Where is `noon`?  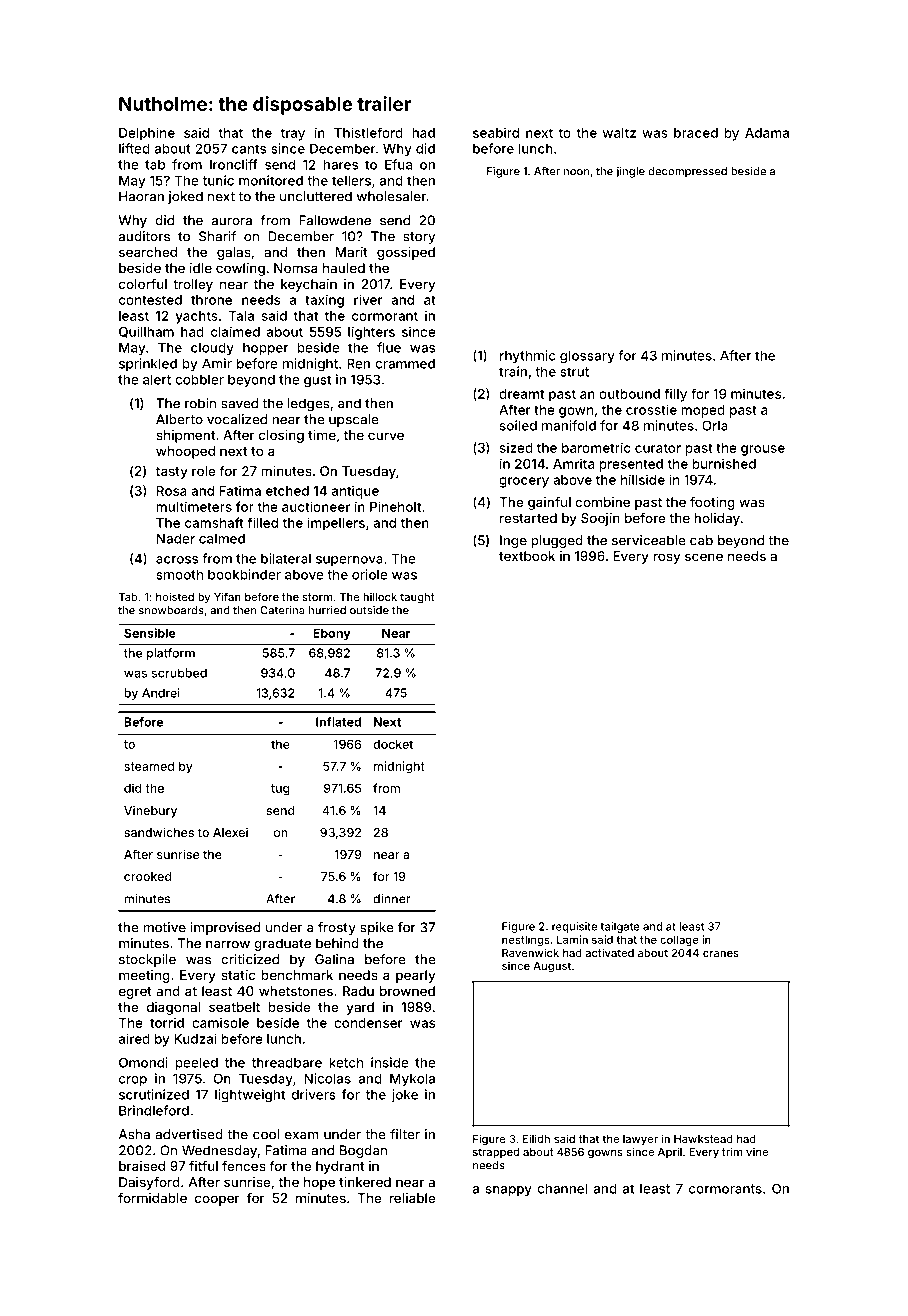
noon is located at coordinates (576, 172).
